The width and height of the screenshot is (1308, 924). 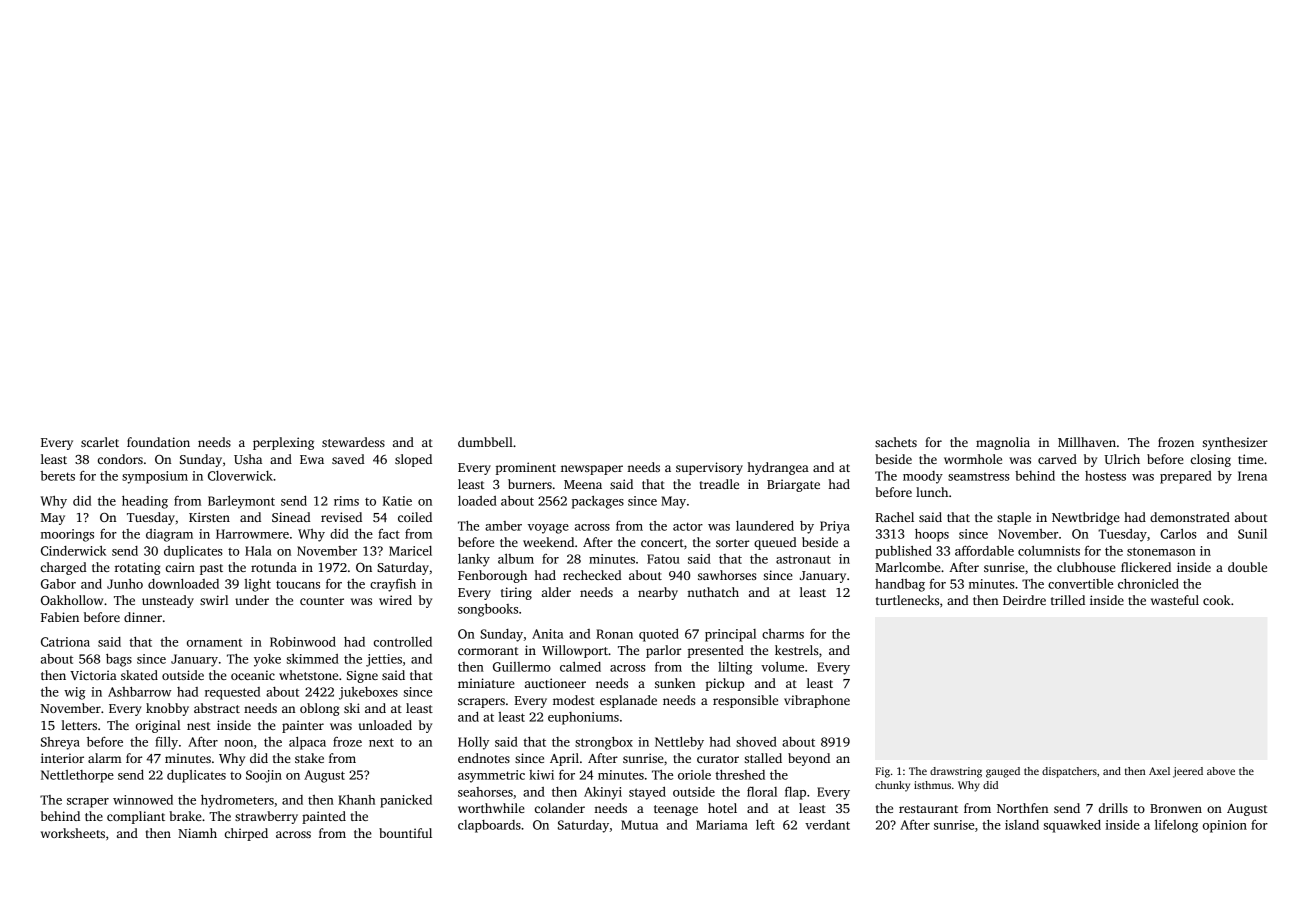 I want to click on worksheets, so click(x=73, y=833).
